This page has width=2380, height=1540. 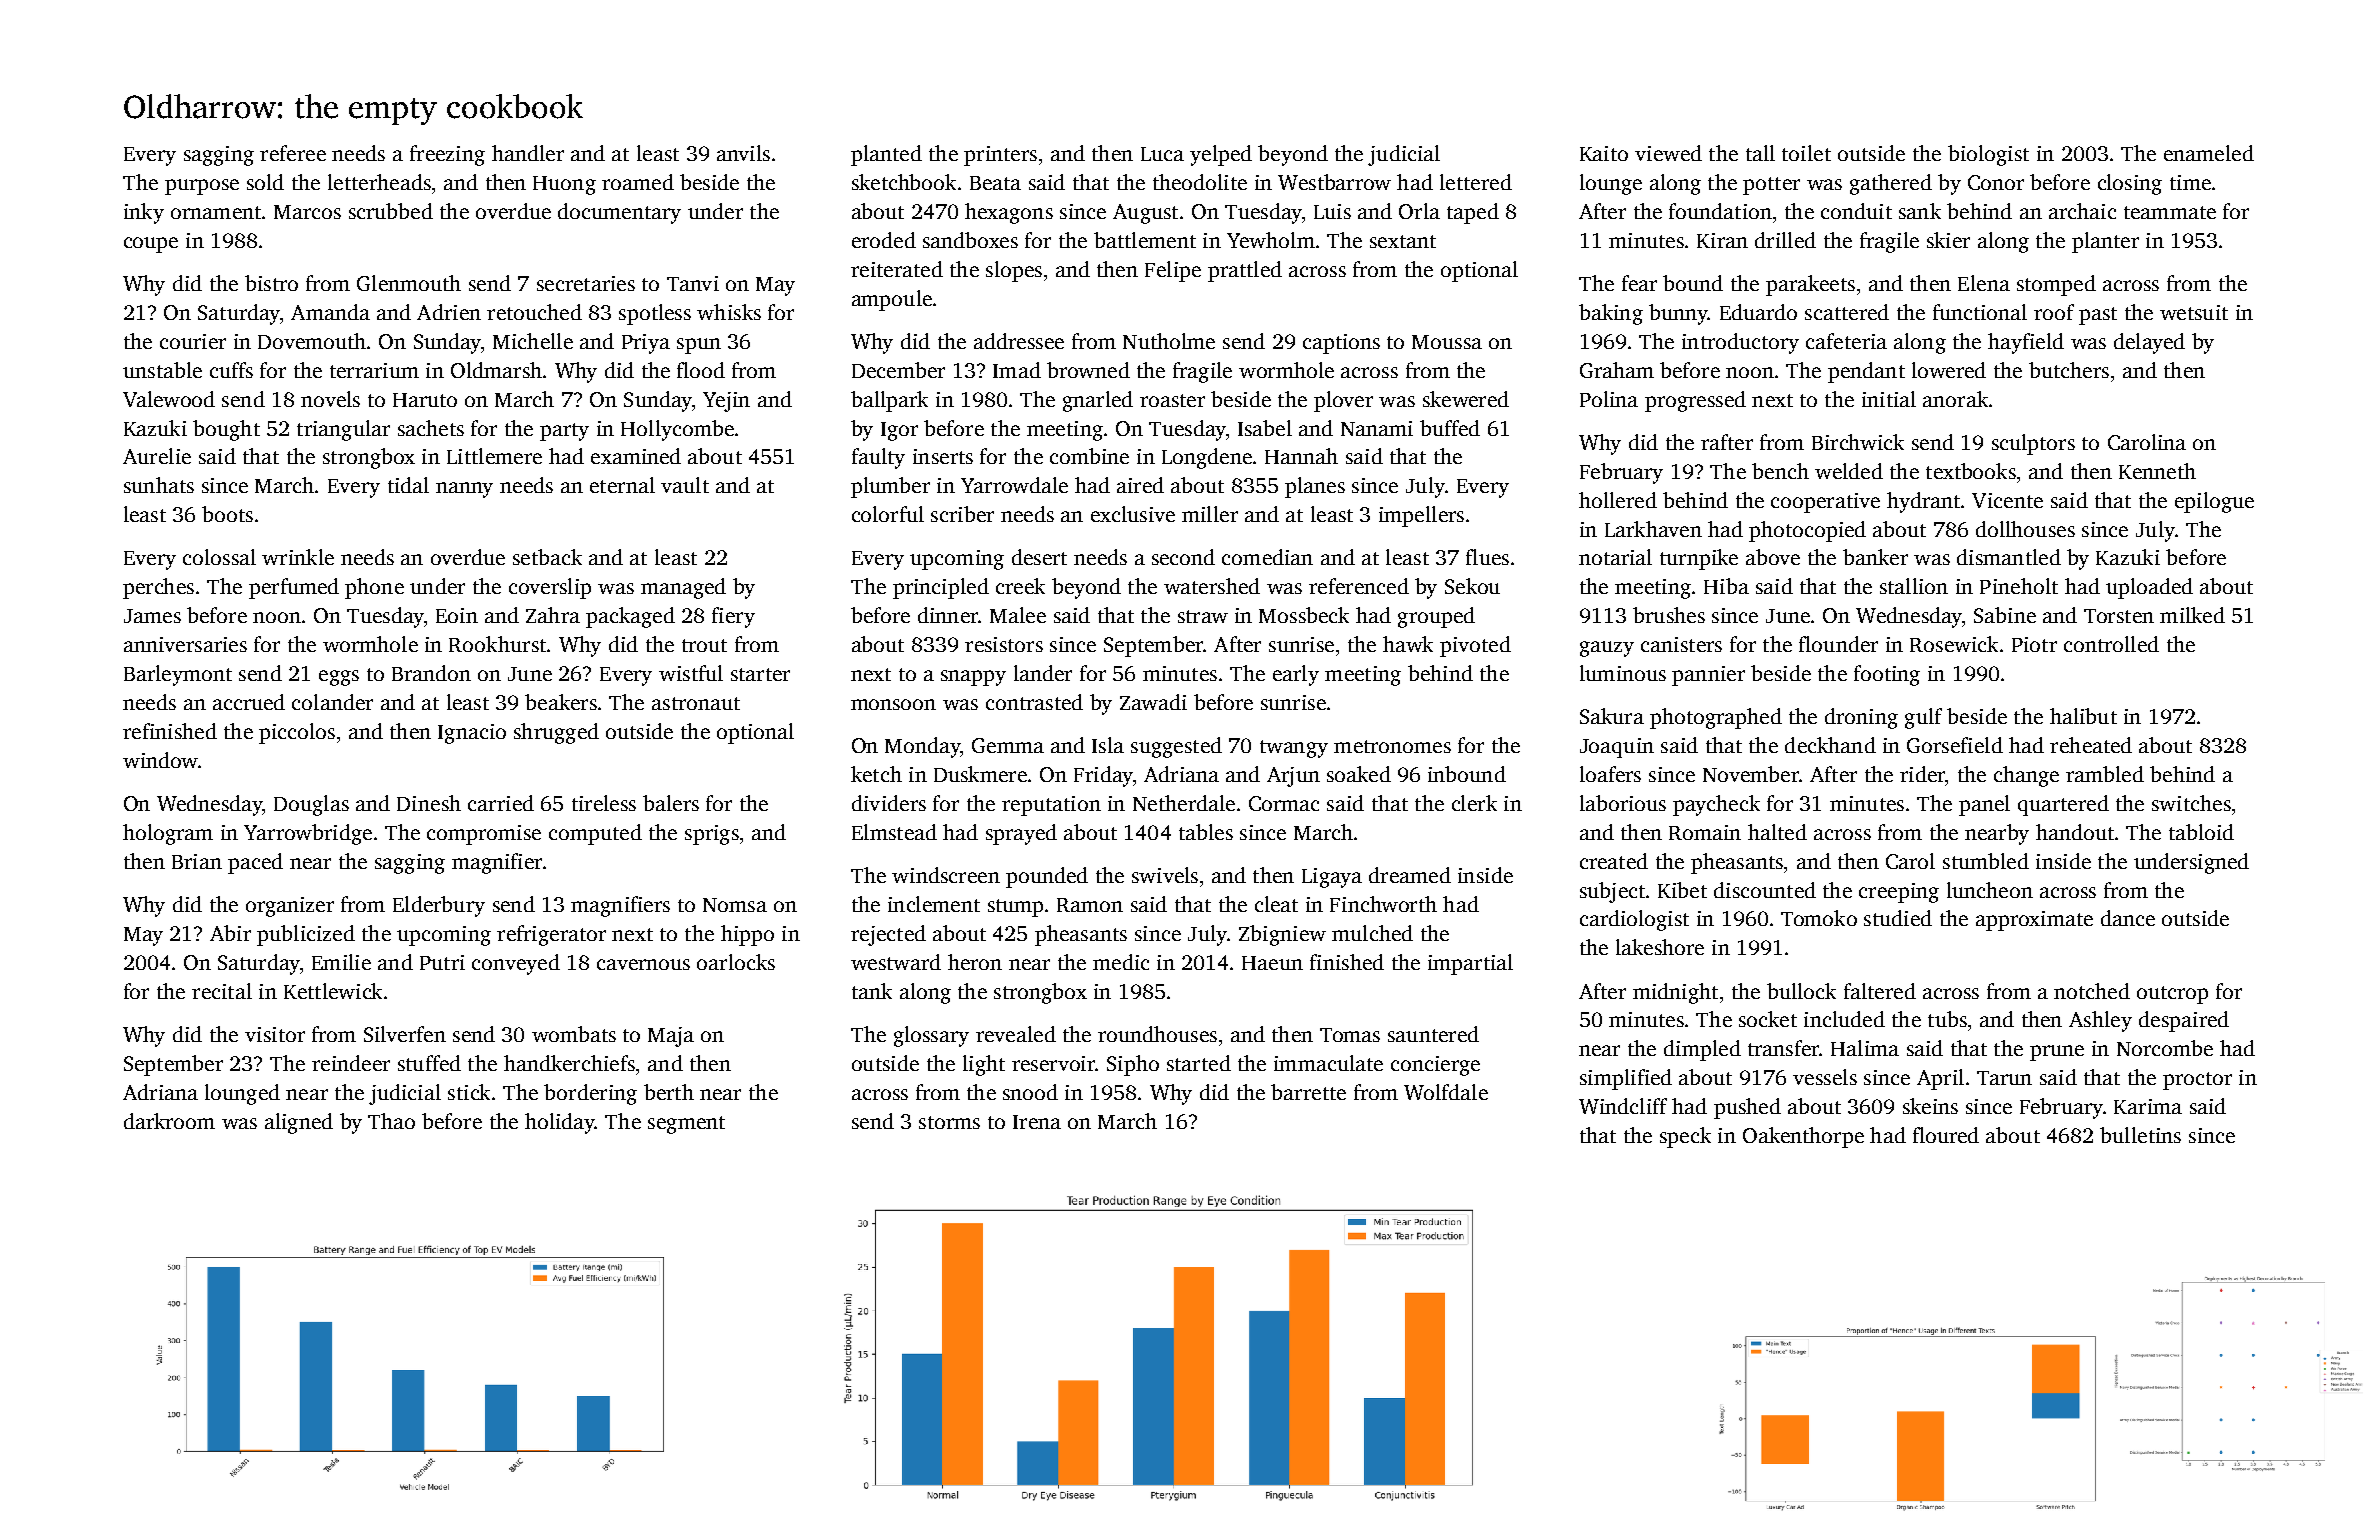 What do you see at coordinates (299, 1123) in the page?
I see `aligned` at bounding box center [299, 1123].
